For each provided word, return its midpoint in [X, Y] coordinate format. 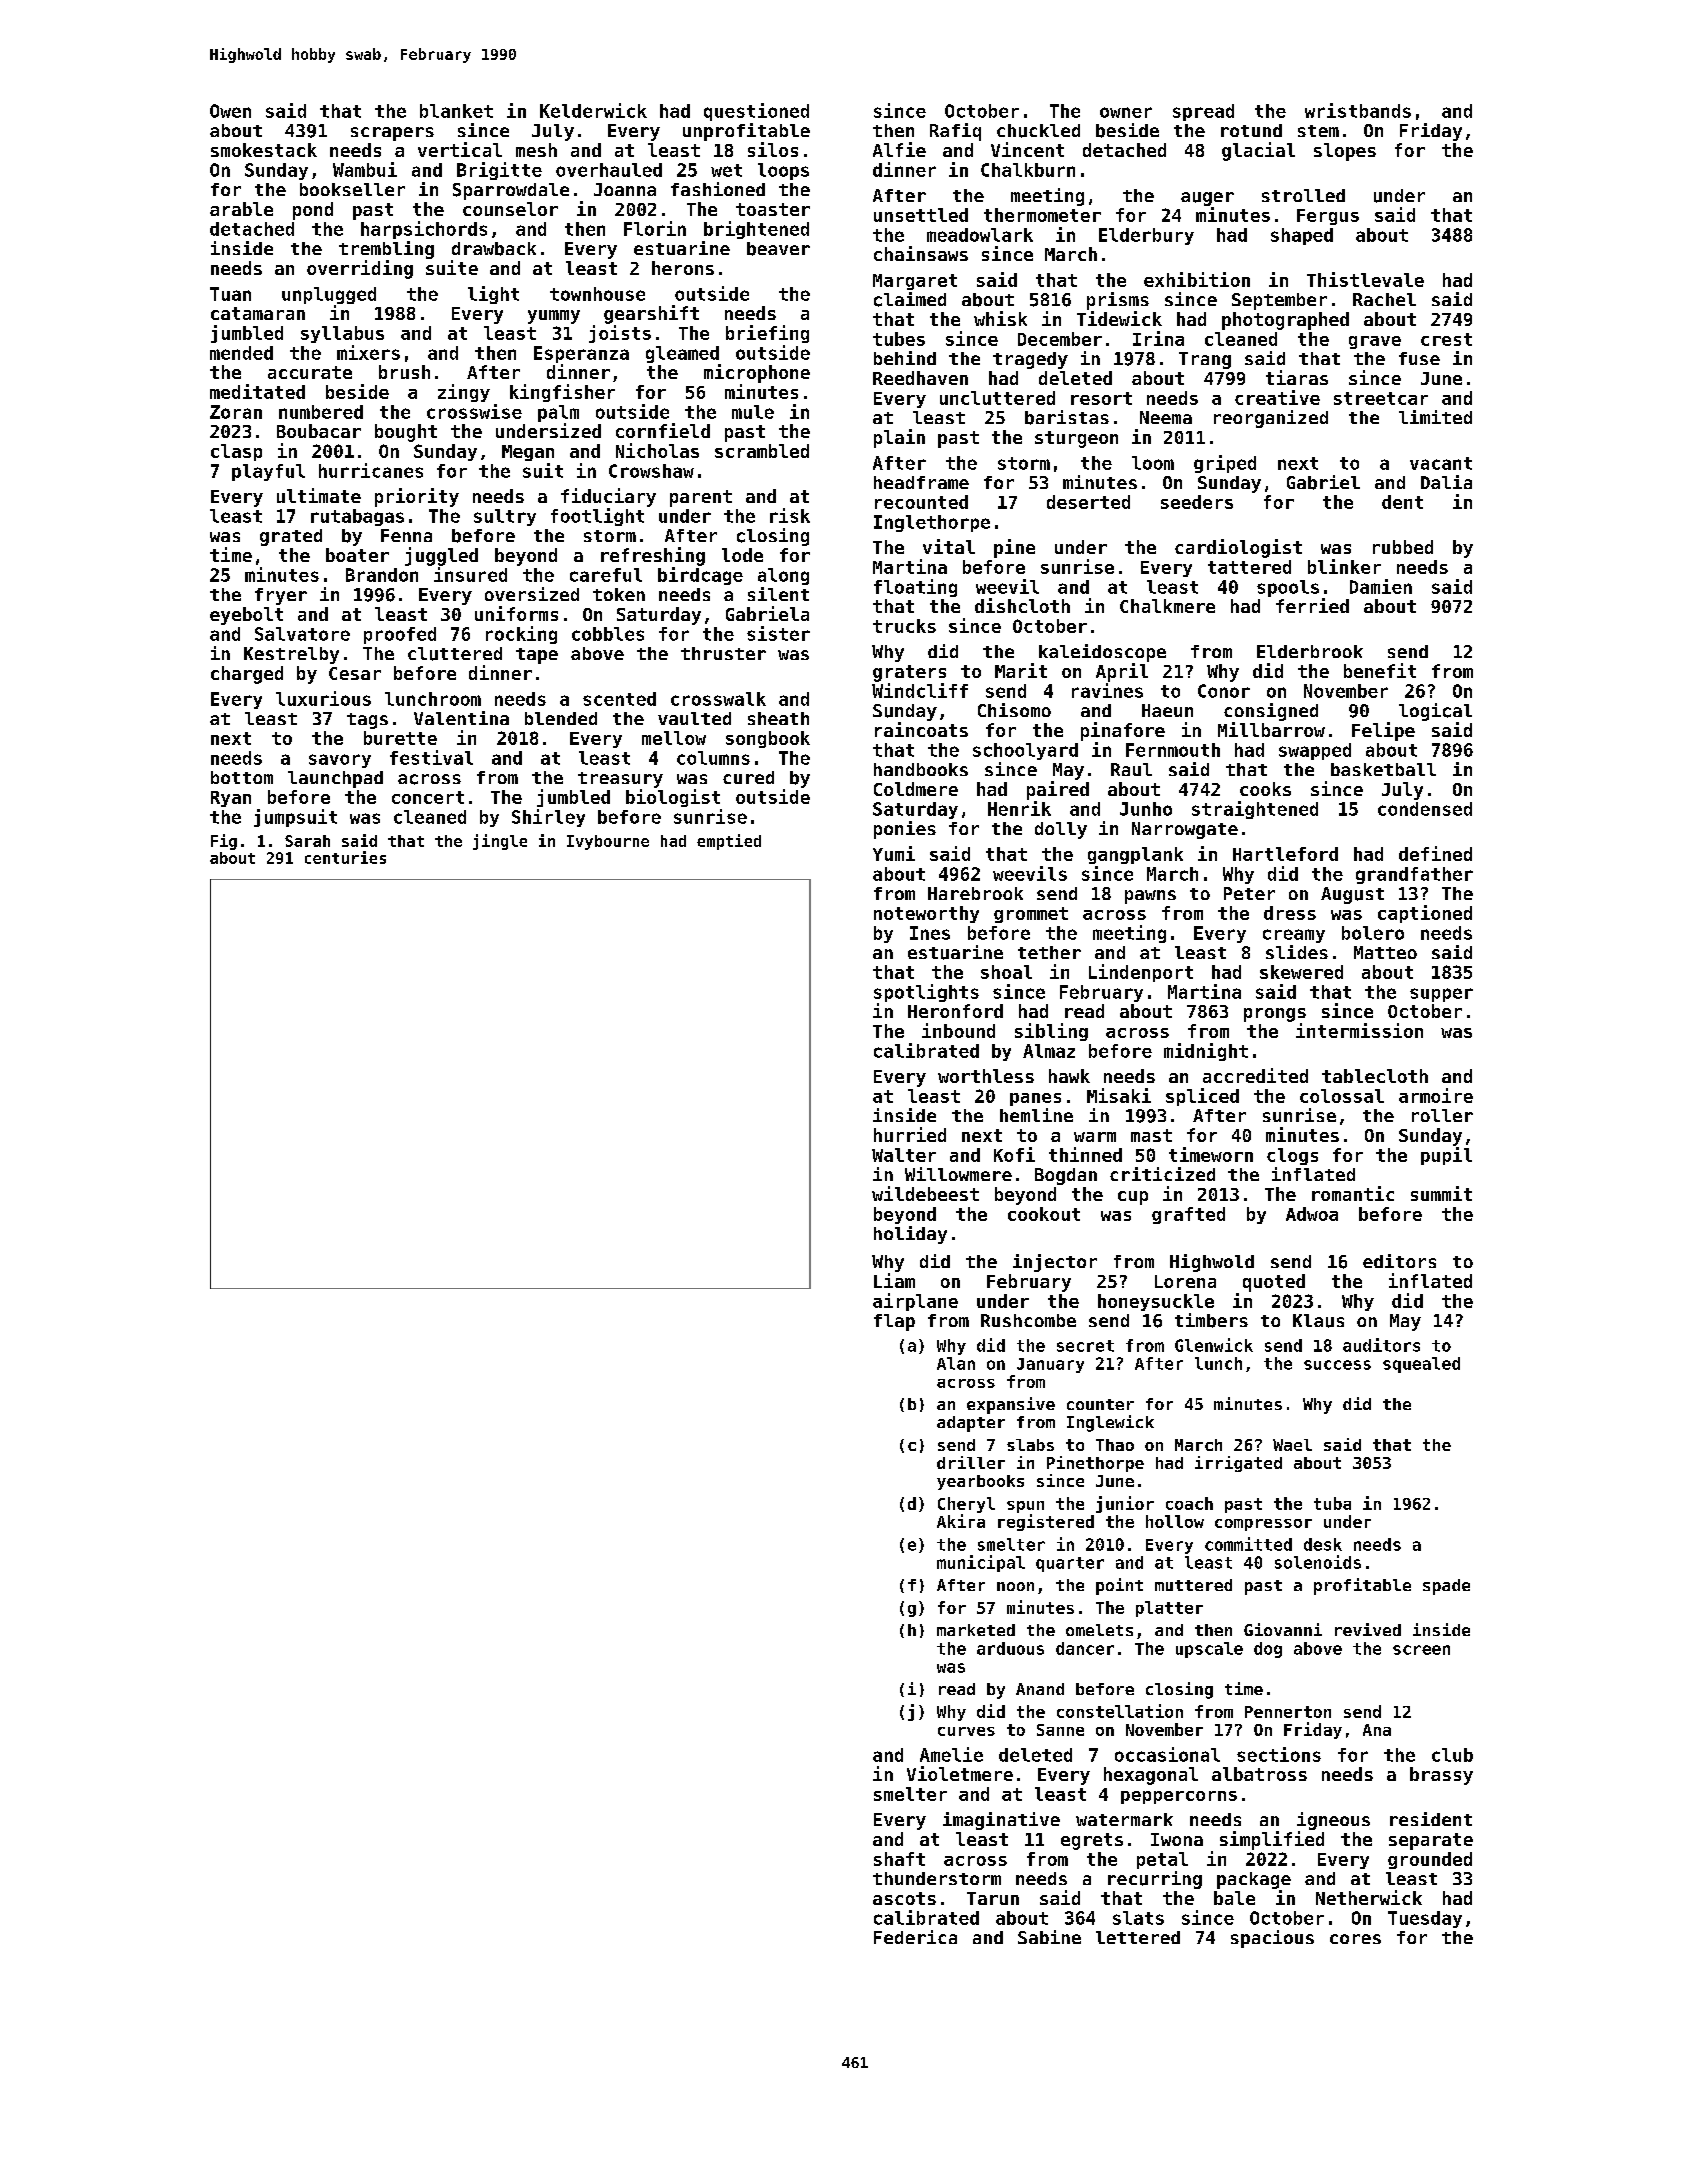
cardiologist [1238, 548]
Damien [1381, 586]
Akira [961, 1521]
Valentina [461, 718]
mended [241, 353]
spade [1446, 1587]
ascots [904, 1898]
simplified [1272, 1840]
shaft [899, 1859]
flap [894, 1322]
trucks [904, 626]
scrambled [762, 451]
